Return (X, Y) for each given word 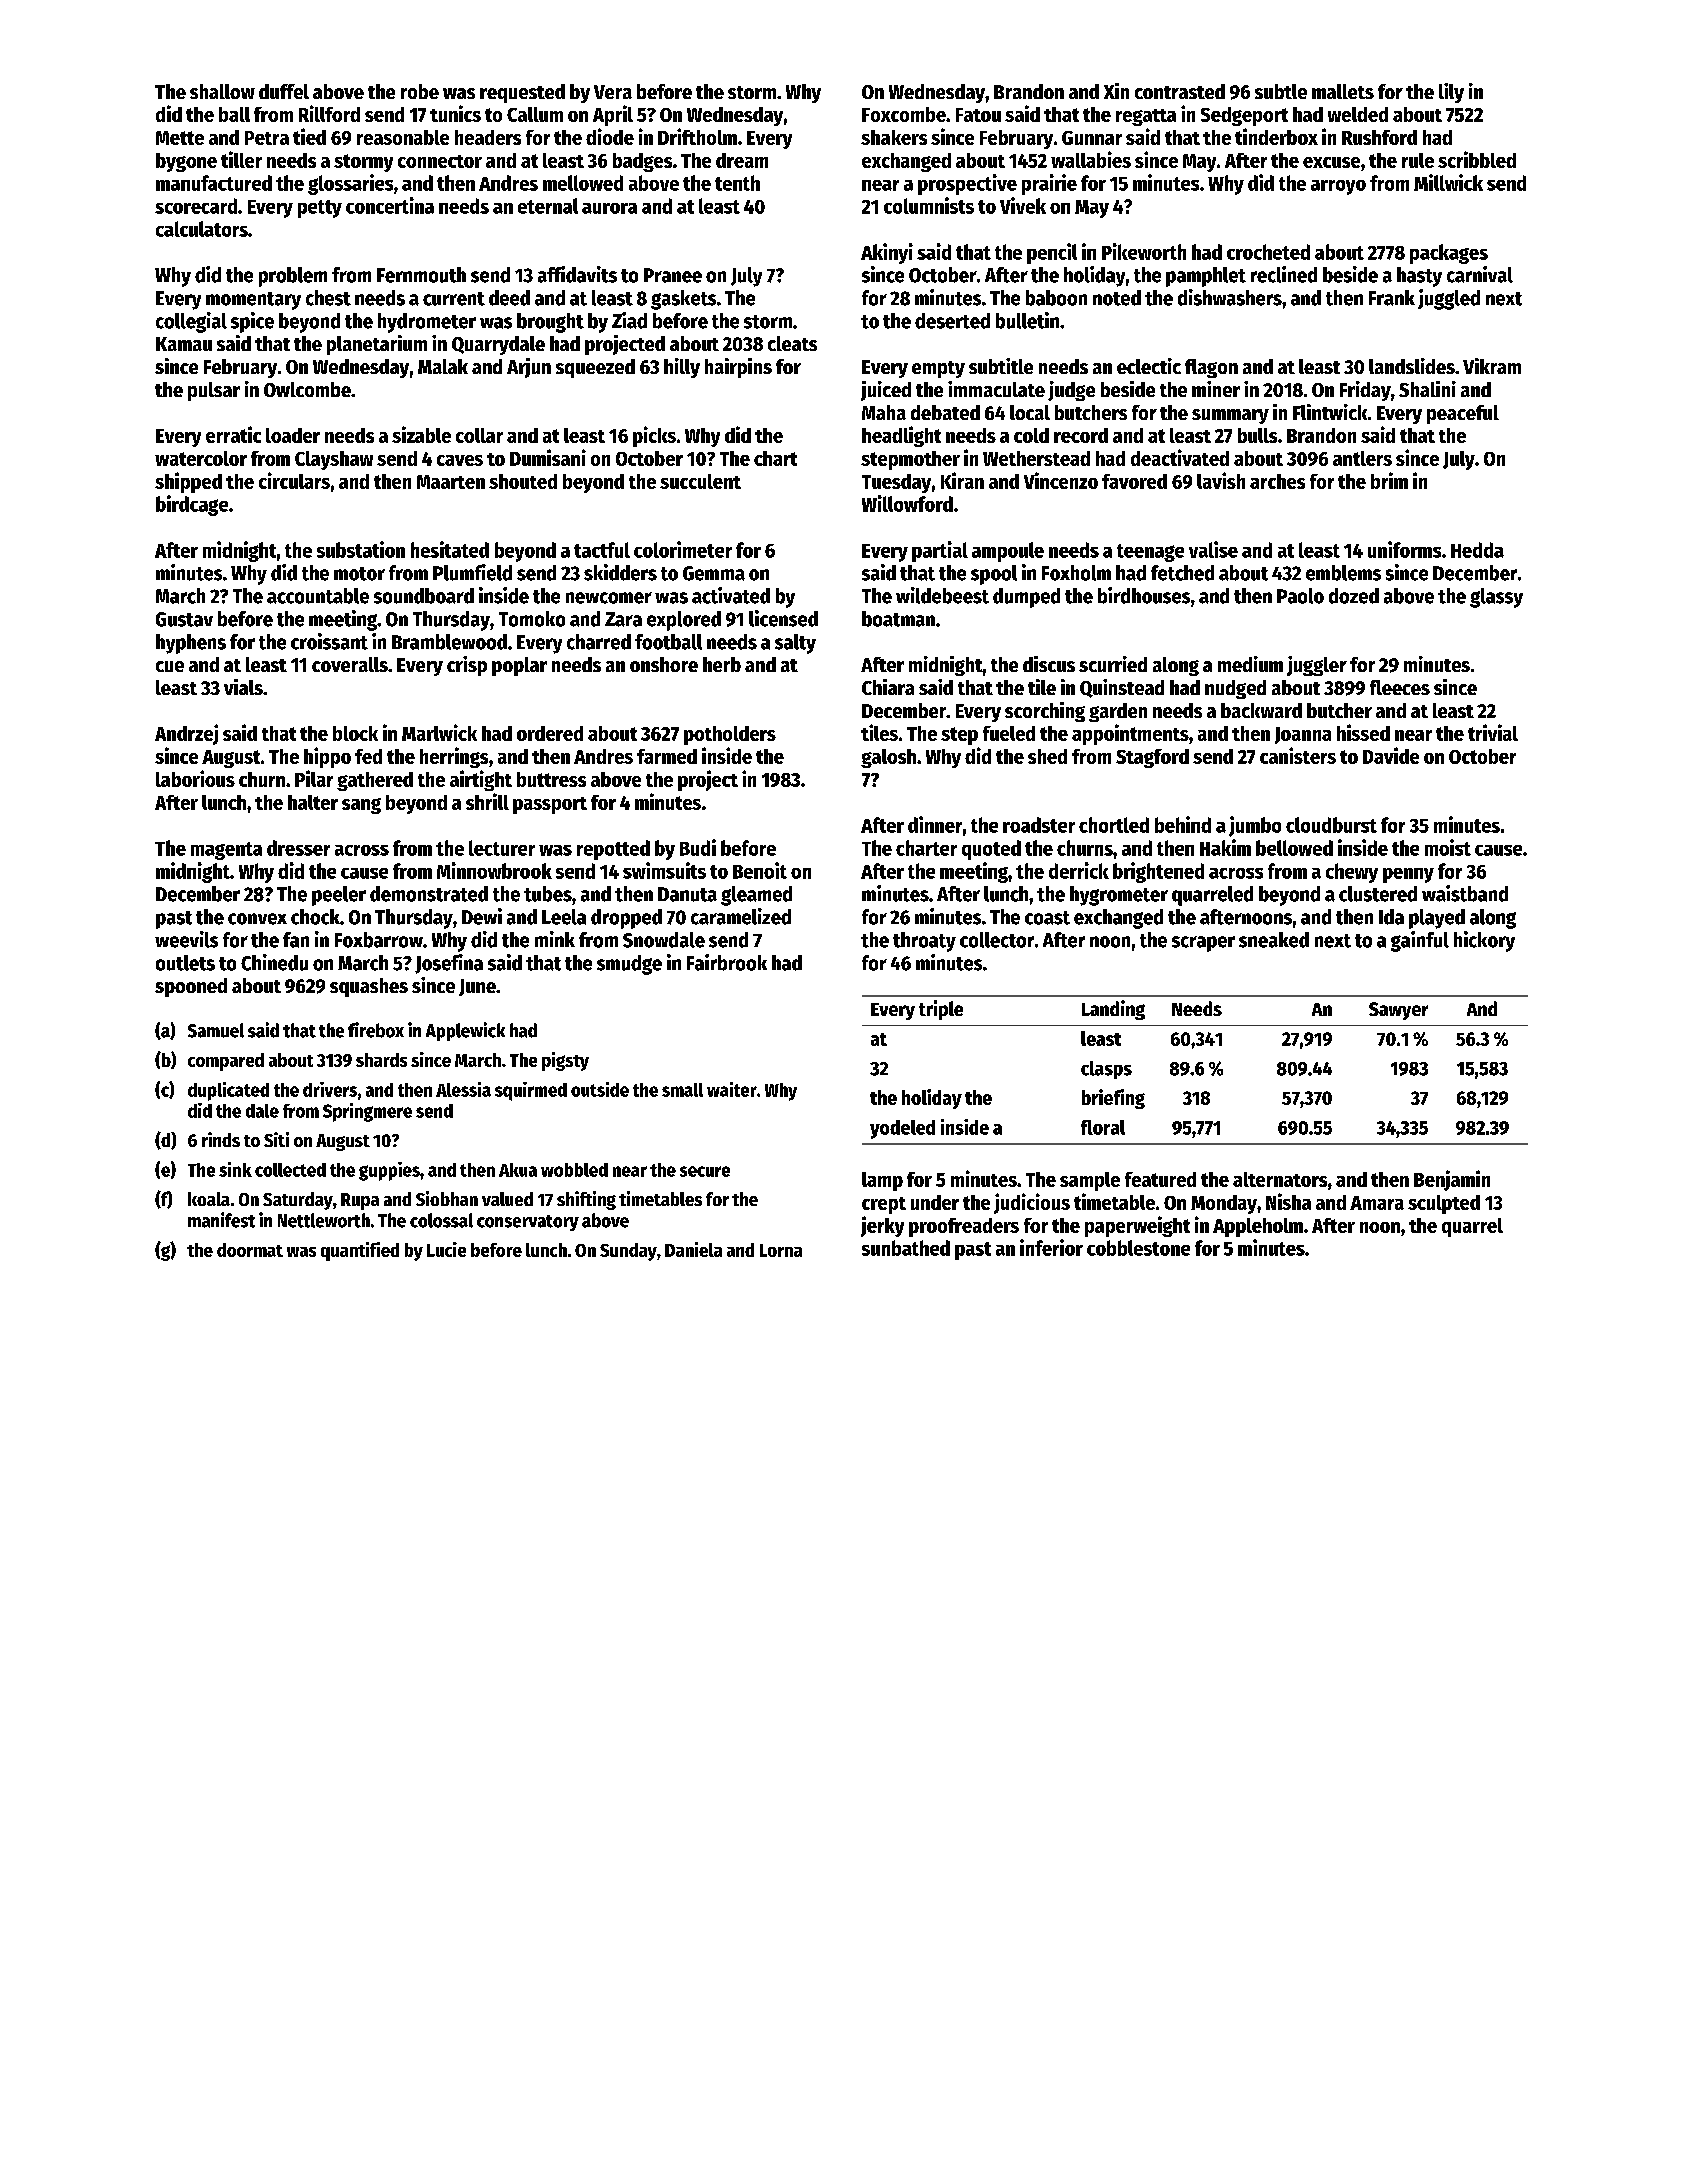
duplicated (228, 1091)
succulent (700, 481)
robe (420, 91)
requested (522, 93)
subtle (1281, 91)
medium (1250, 664)
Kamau (184, 344)
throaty (924, 942)
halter (313, 802)
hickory (1484, 941)
